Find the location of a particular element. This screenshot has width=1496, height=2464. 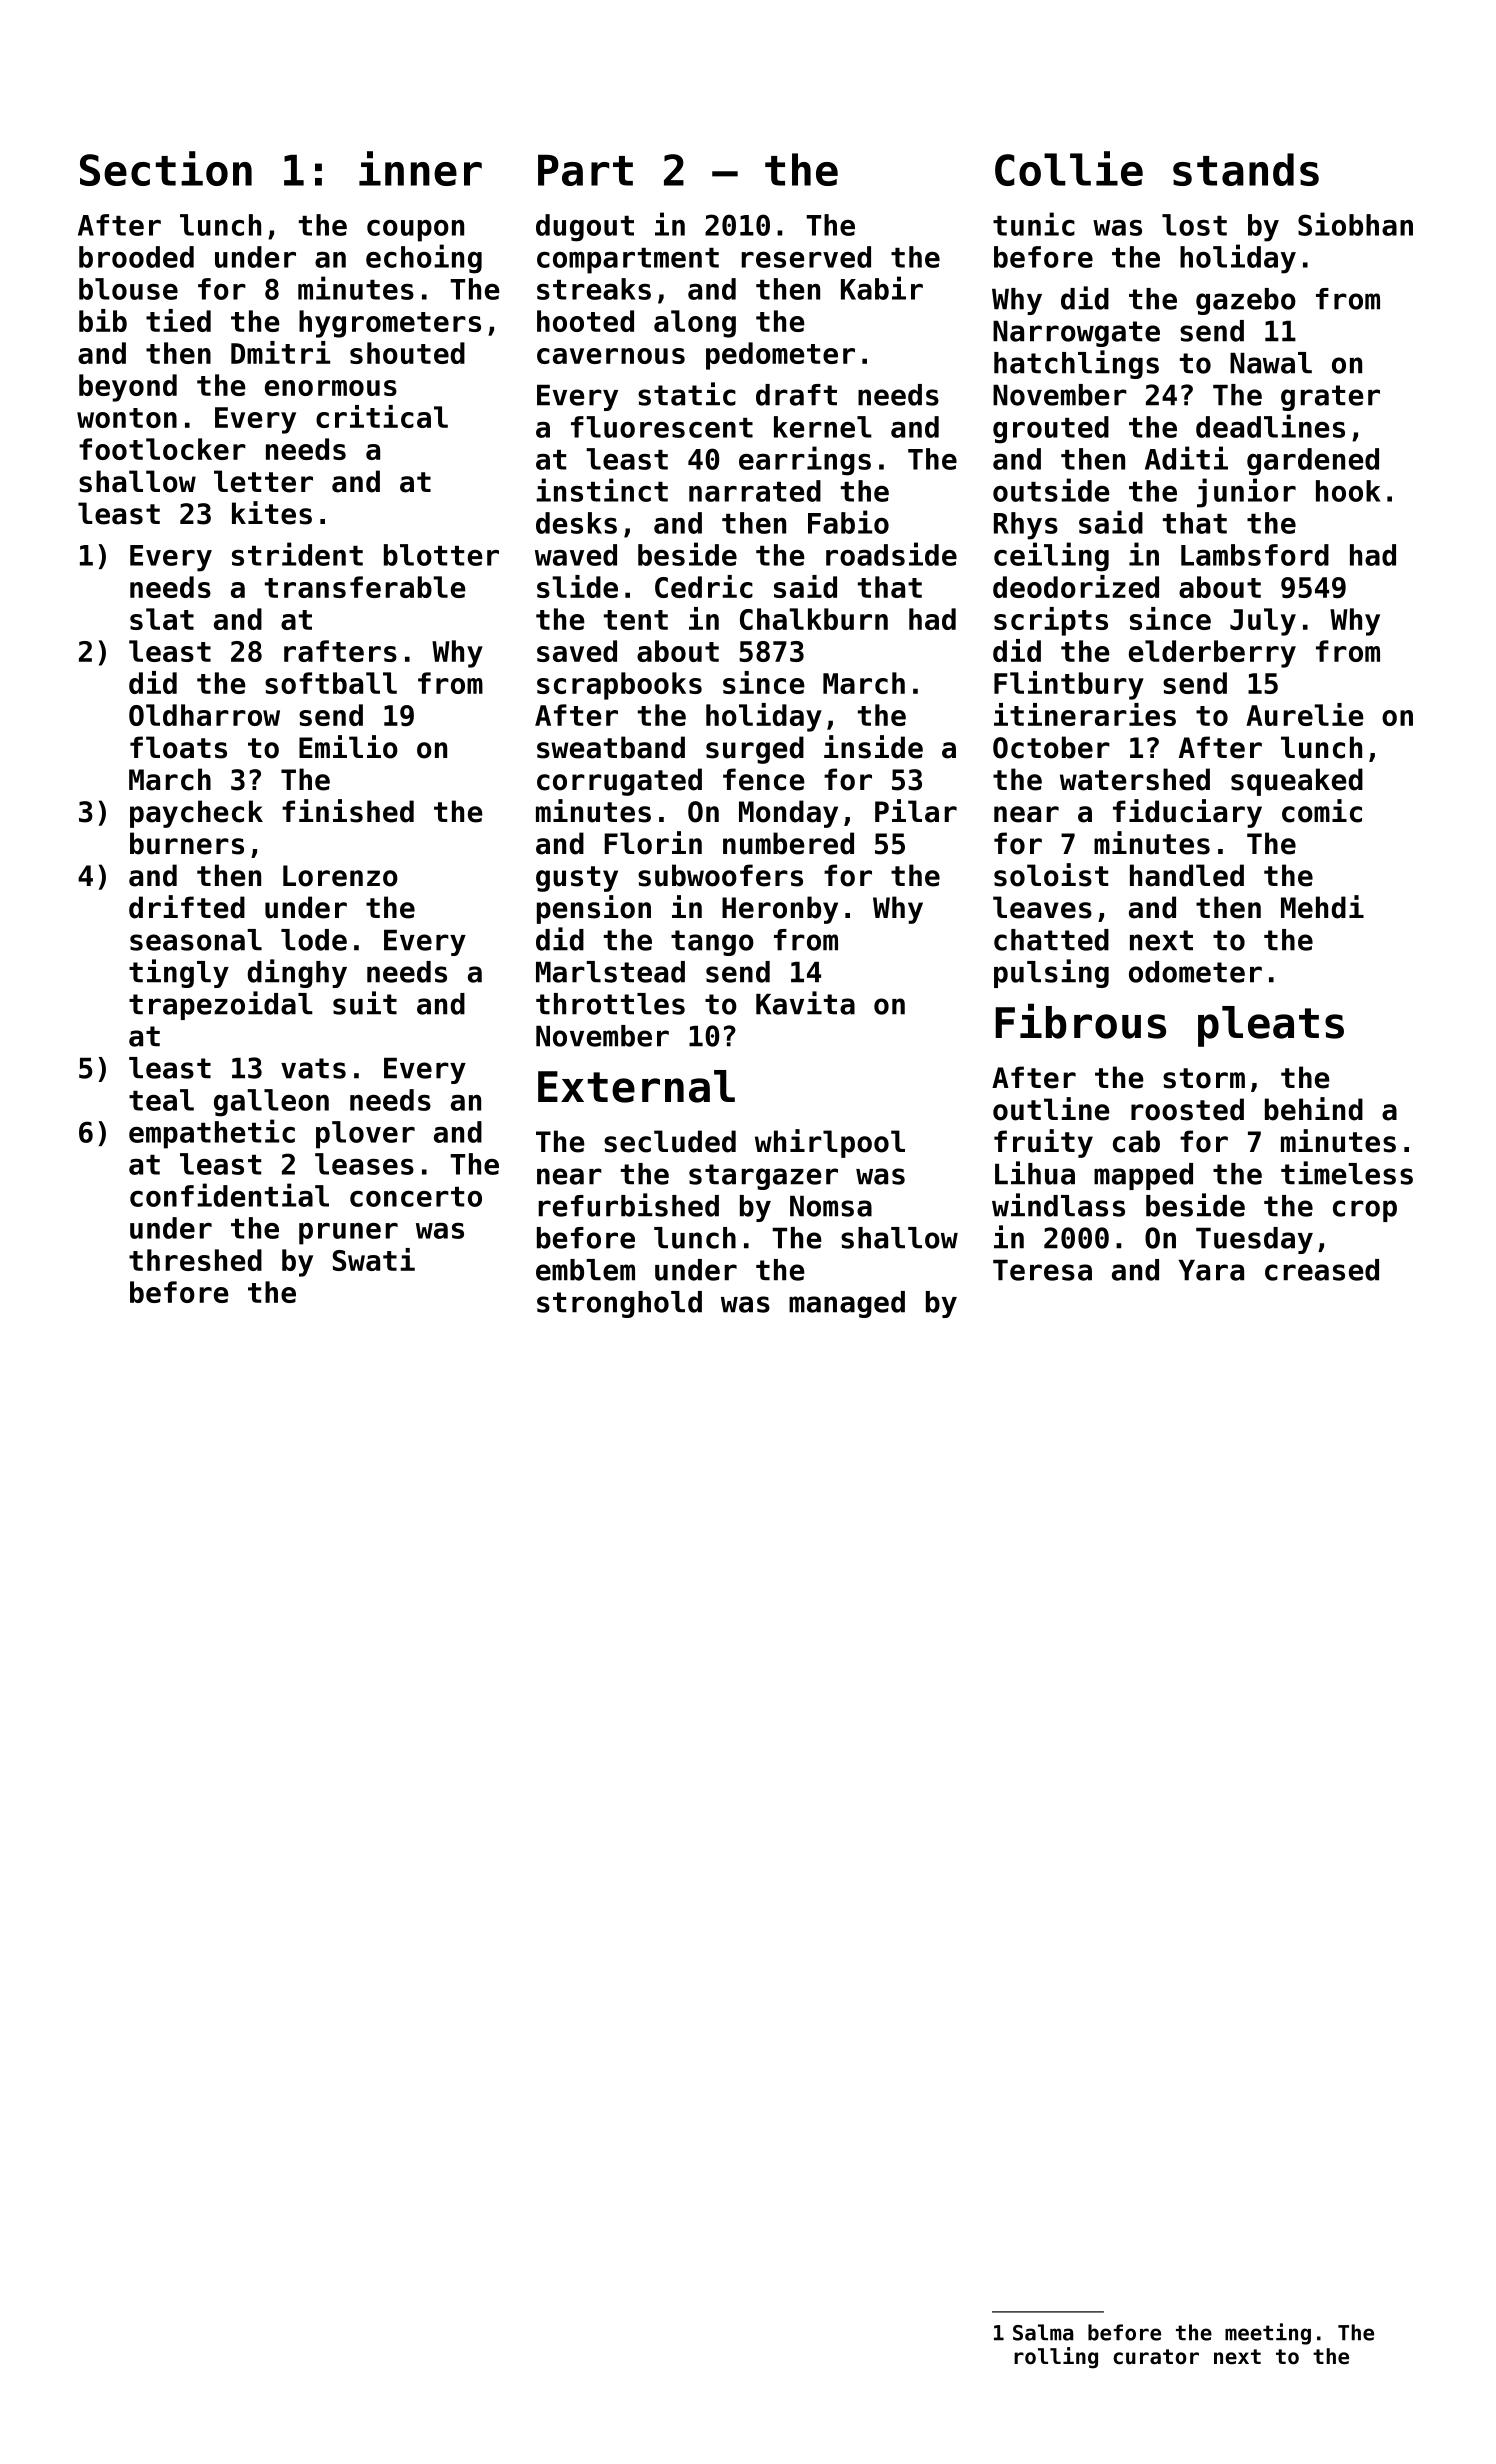

threshed is located at coordinates (195, 1260).
